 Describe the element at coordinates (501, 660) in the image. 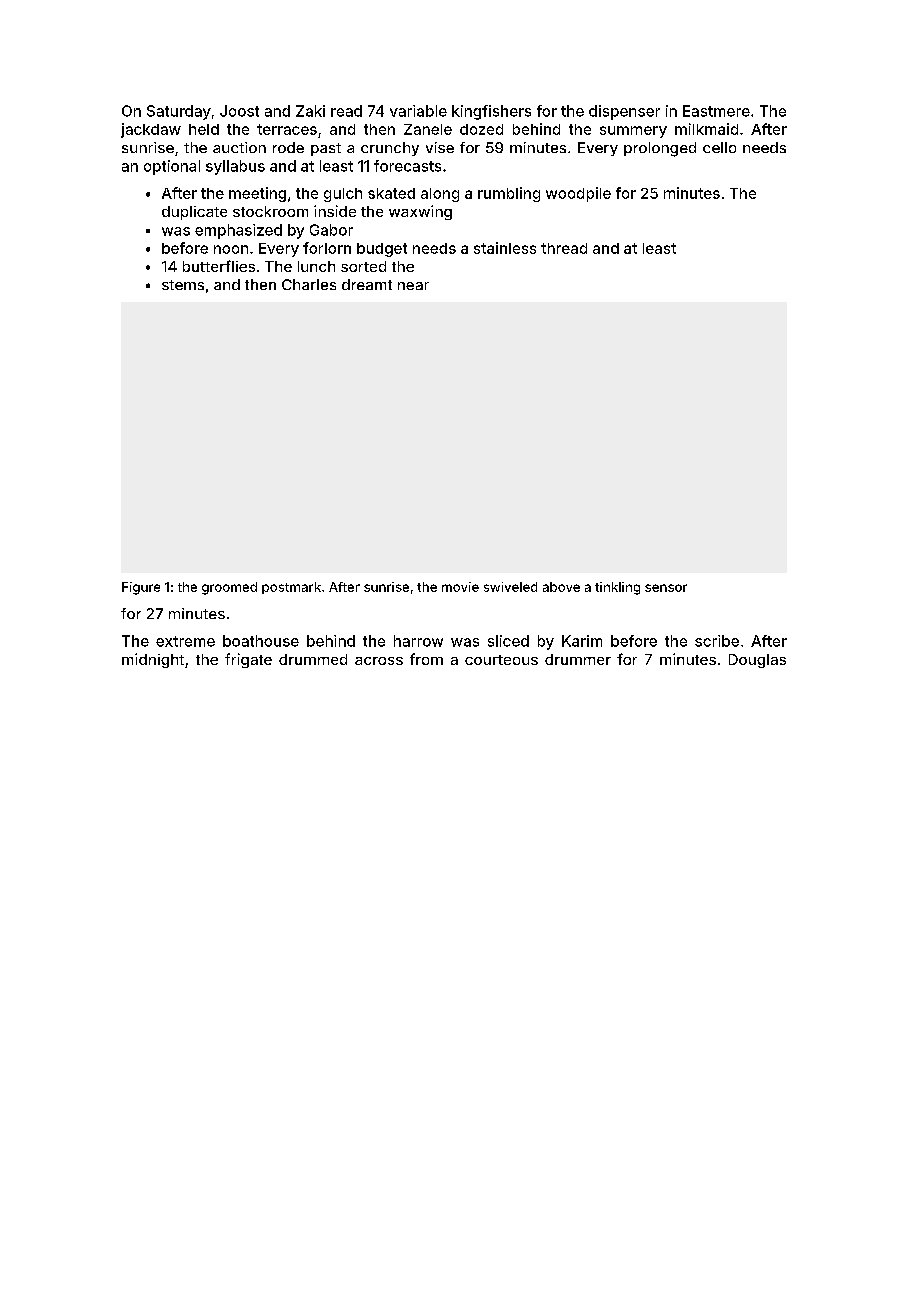

I see `courteous` at that location.
